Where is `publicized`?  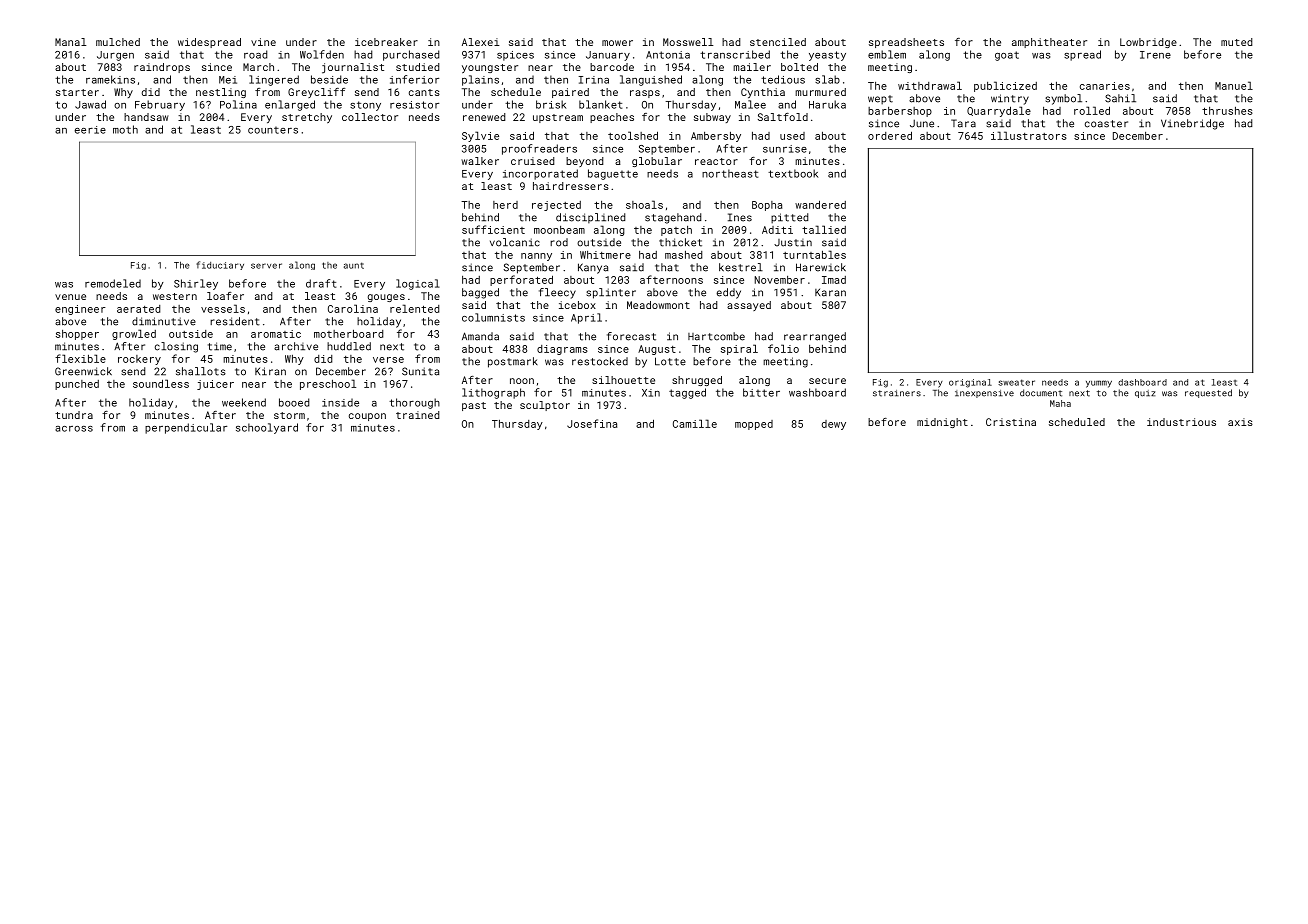 publicized is located at coordinates (1005, 86).
